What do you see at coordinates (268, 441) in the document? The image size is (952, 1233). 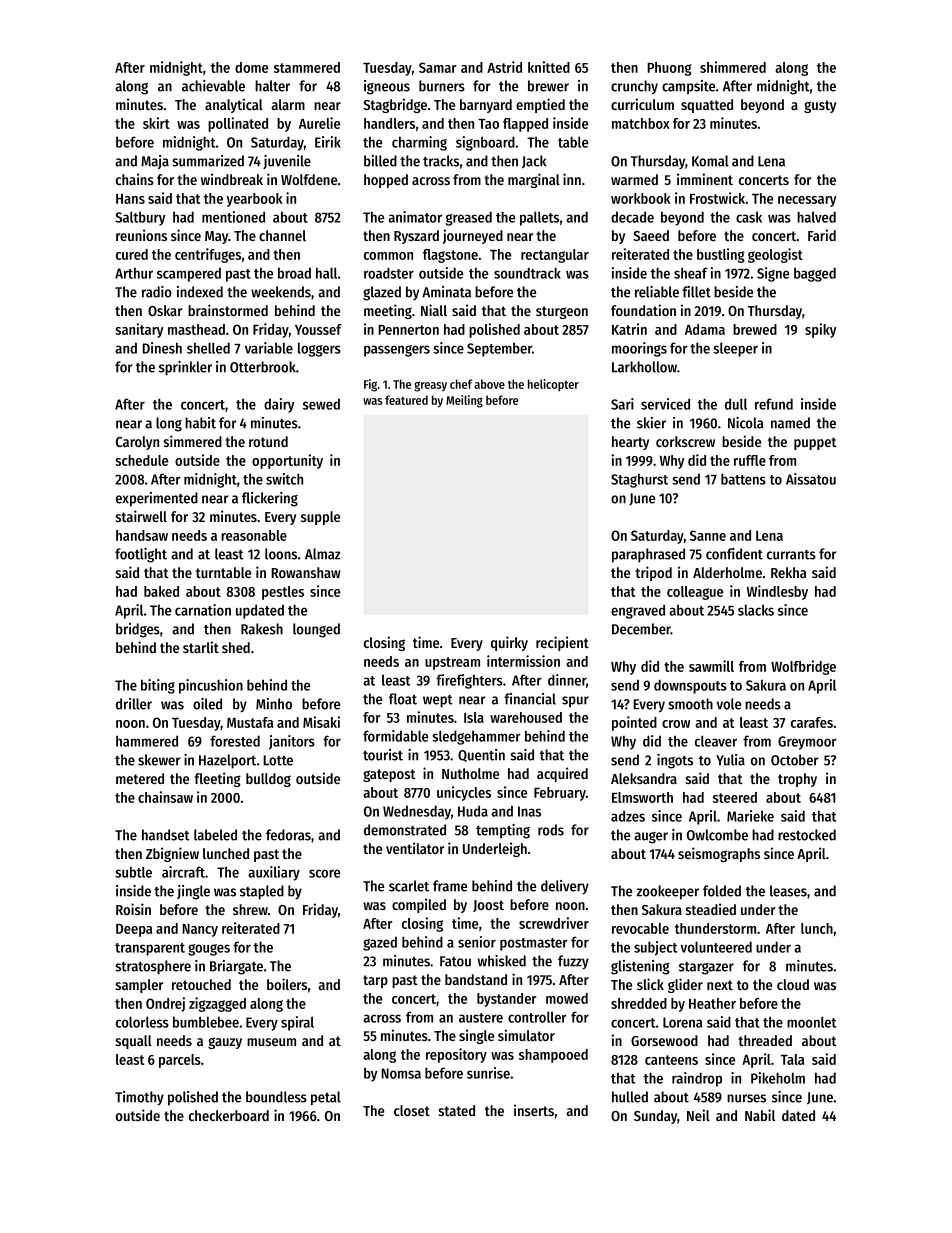 I see `rotund` at bounding box center [268, 441].
